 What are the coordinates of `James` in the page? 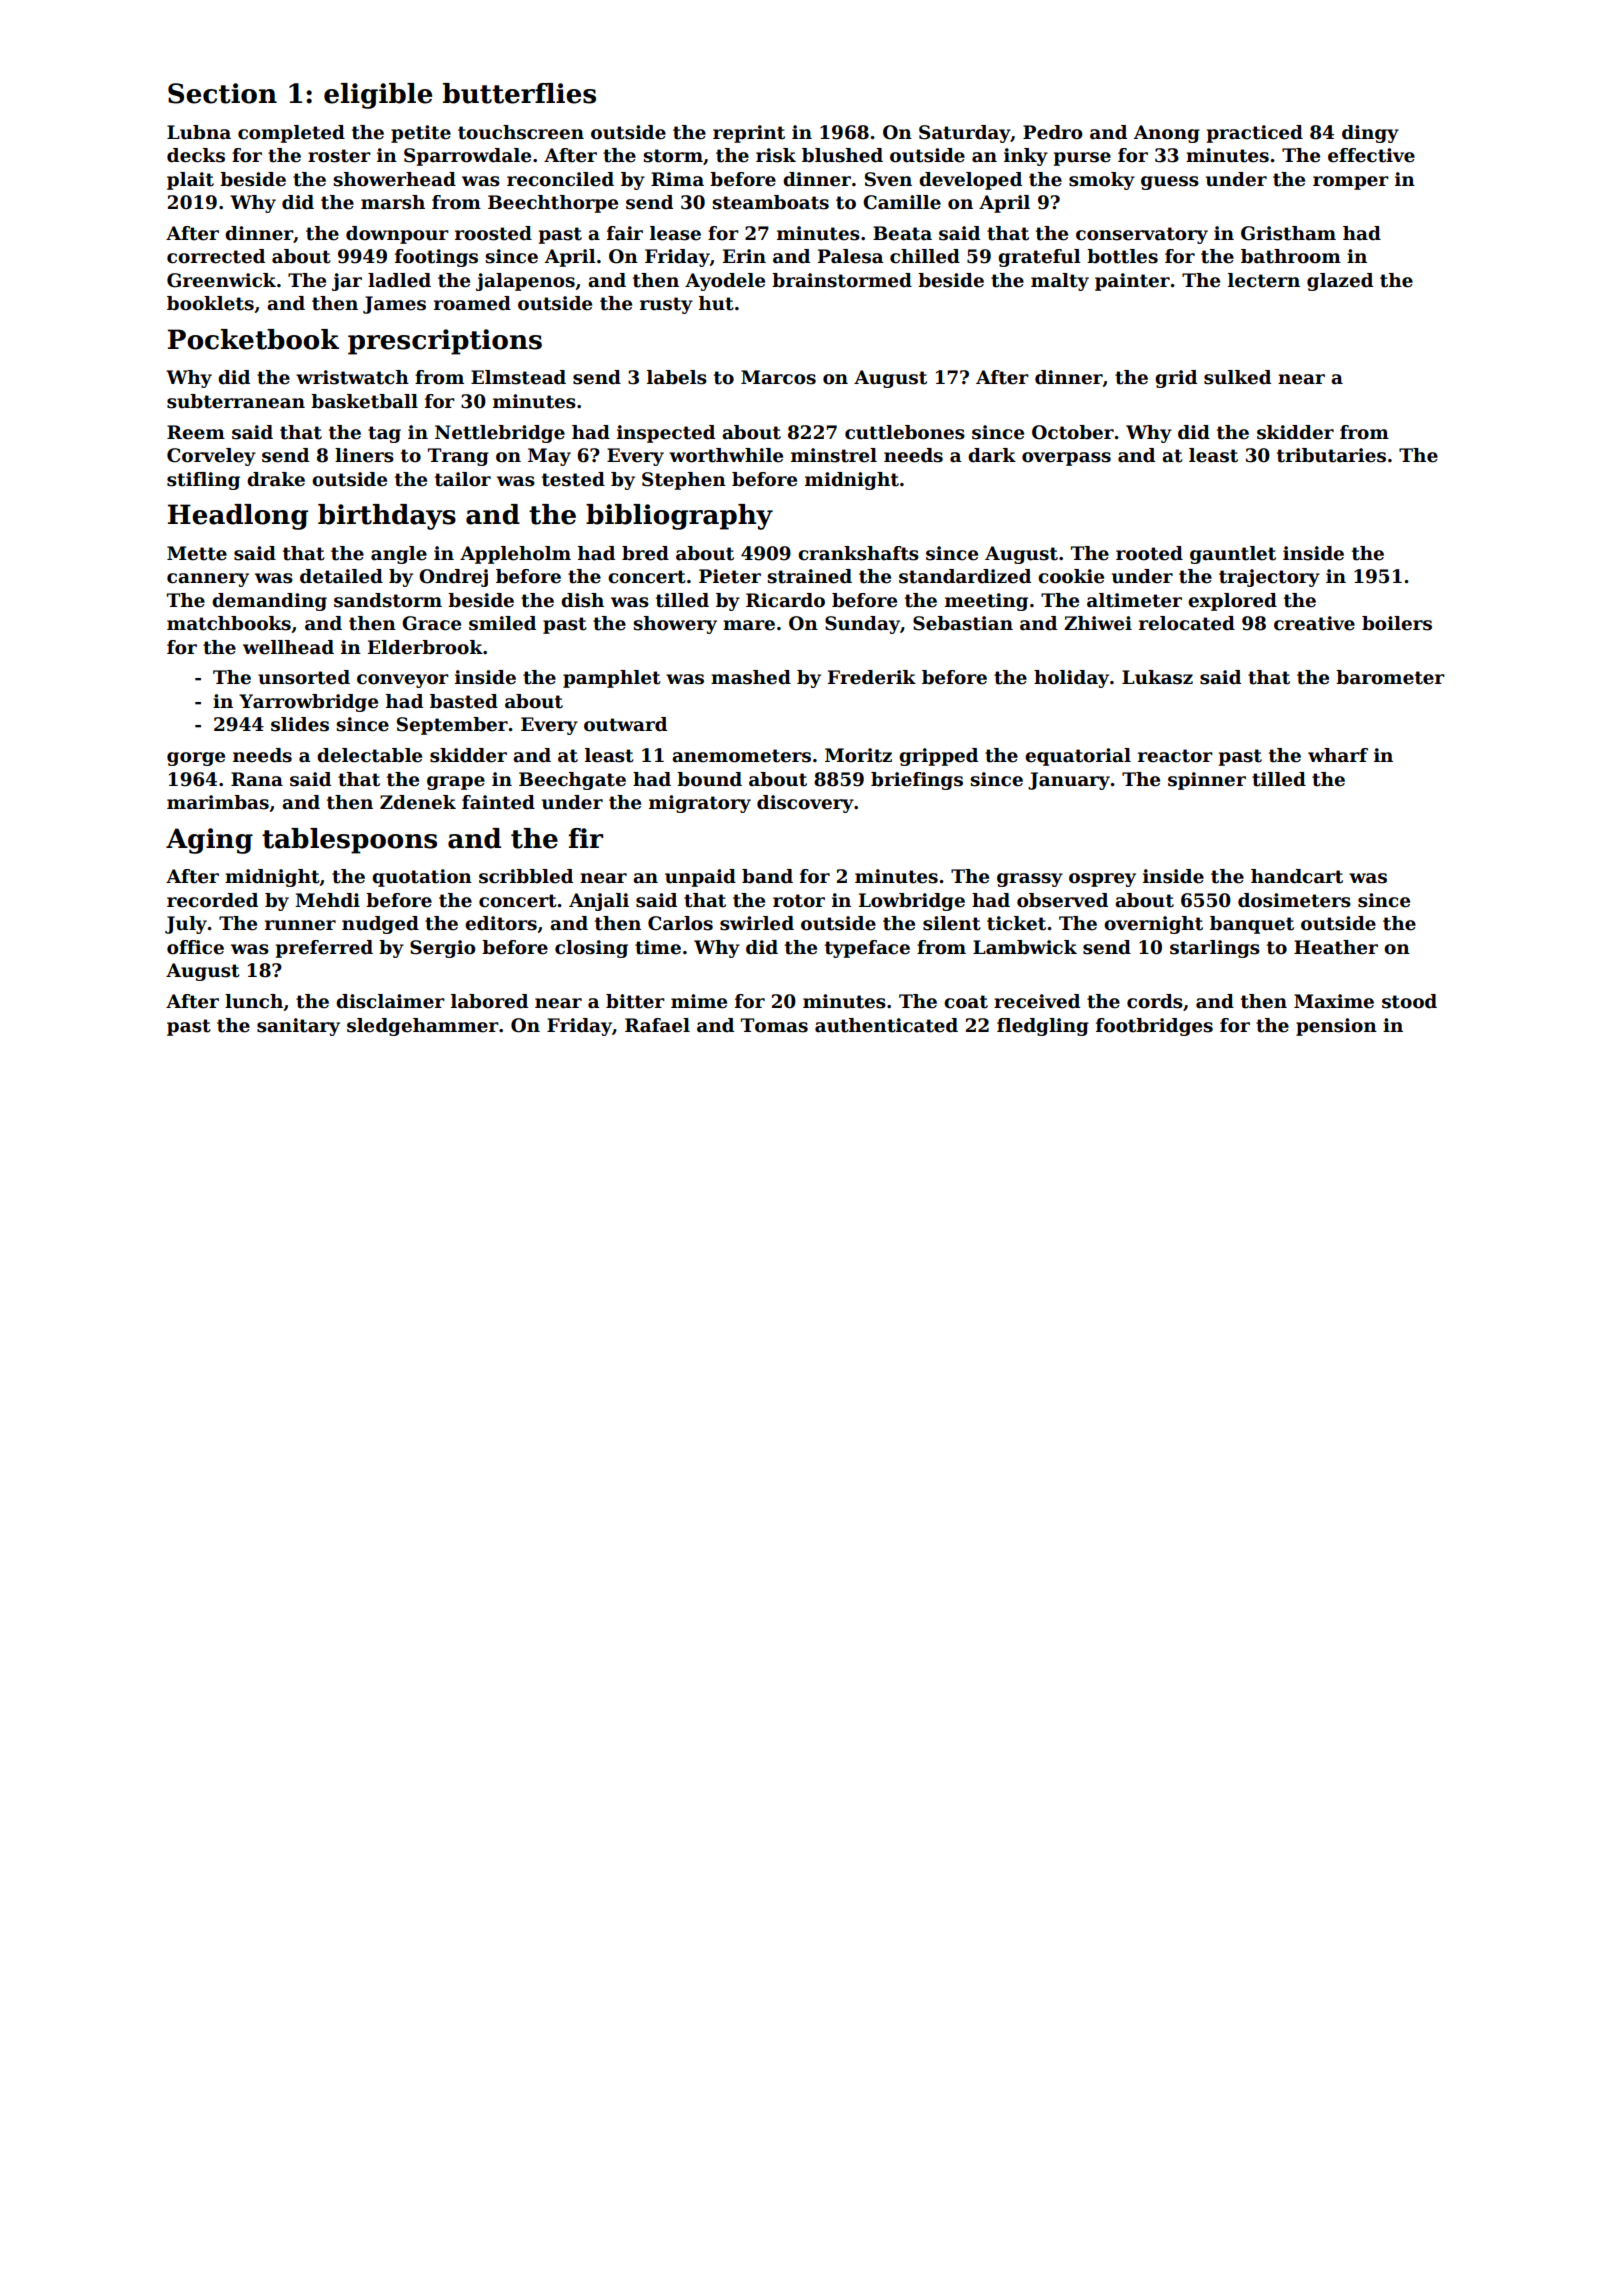 It's located at (394, 305).
